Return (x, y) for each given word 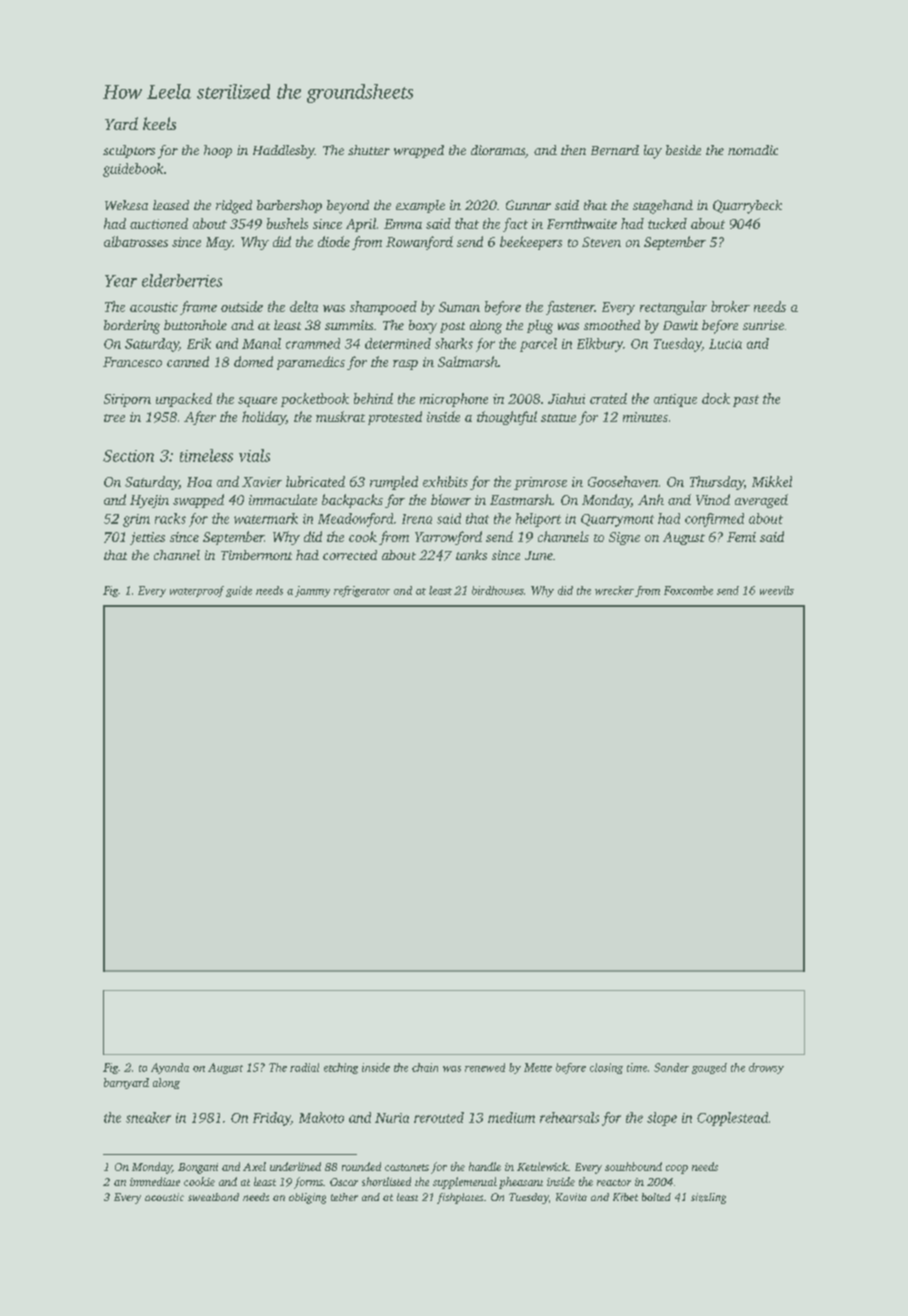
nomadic (753, 150)
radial (304, 1067)
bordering (132, 327)
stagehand (663, 207)
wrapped (419, 151)
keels (159, 123)
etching (341, 1068)
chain (425, 1067)
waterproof (197, 591)
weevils (777, 590)
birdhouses (498, 590)
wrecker (614, 590)
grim (136, 520)
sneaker (148, 1117)
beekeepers (531, 243)
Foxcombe (688, 590)
